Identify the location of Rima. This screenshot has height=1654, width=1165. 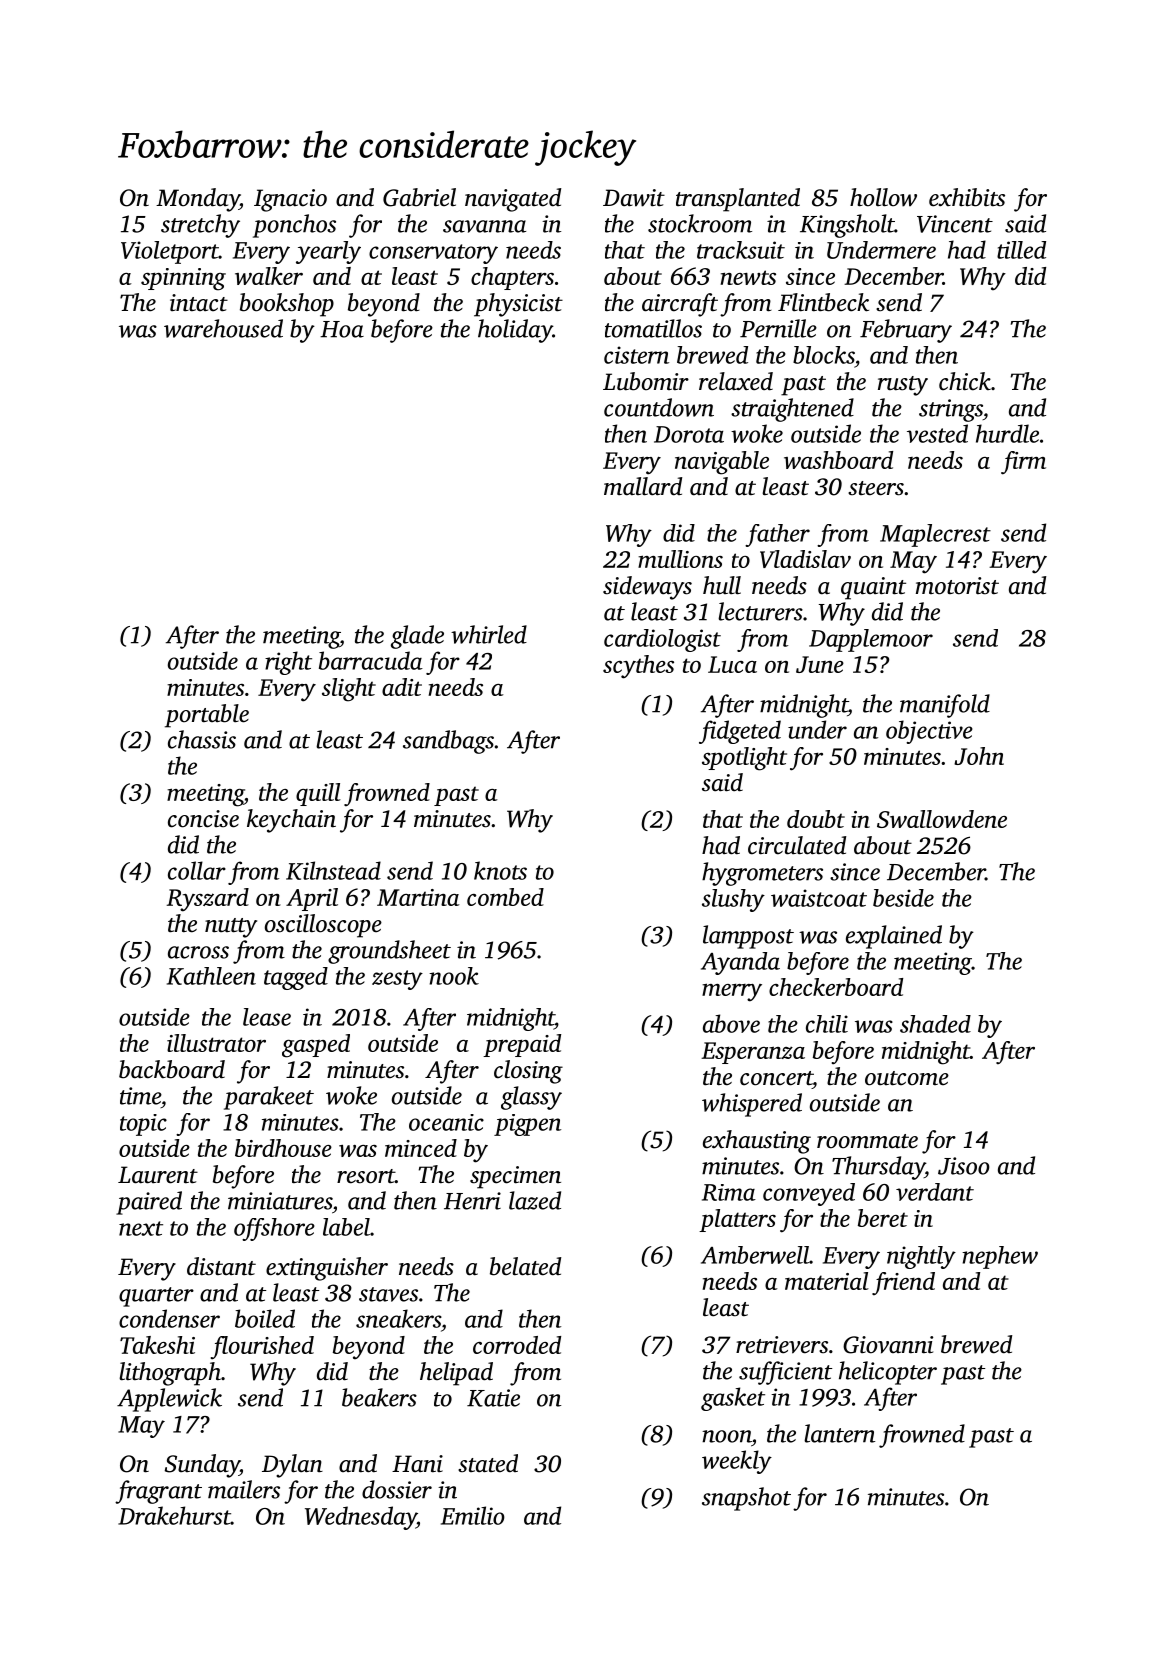
(729, 1192).
